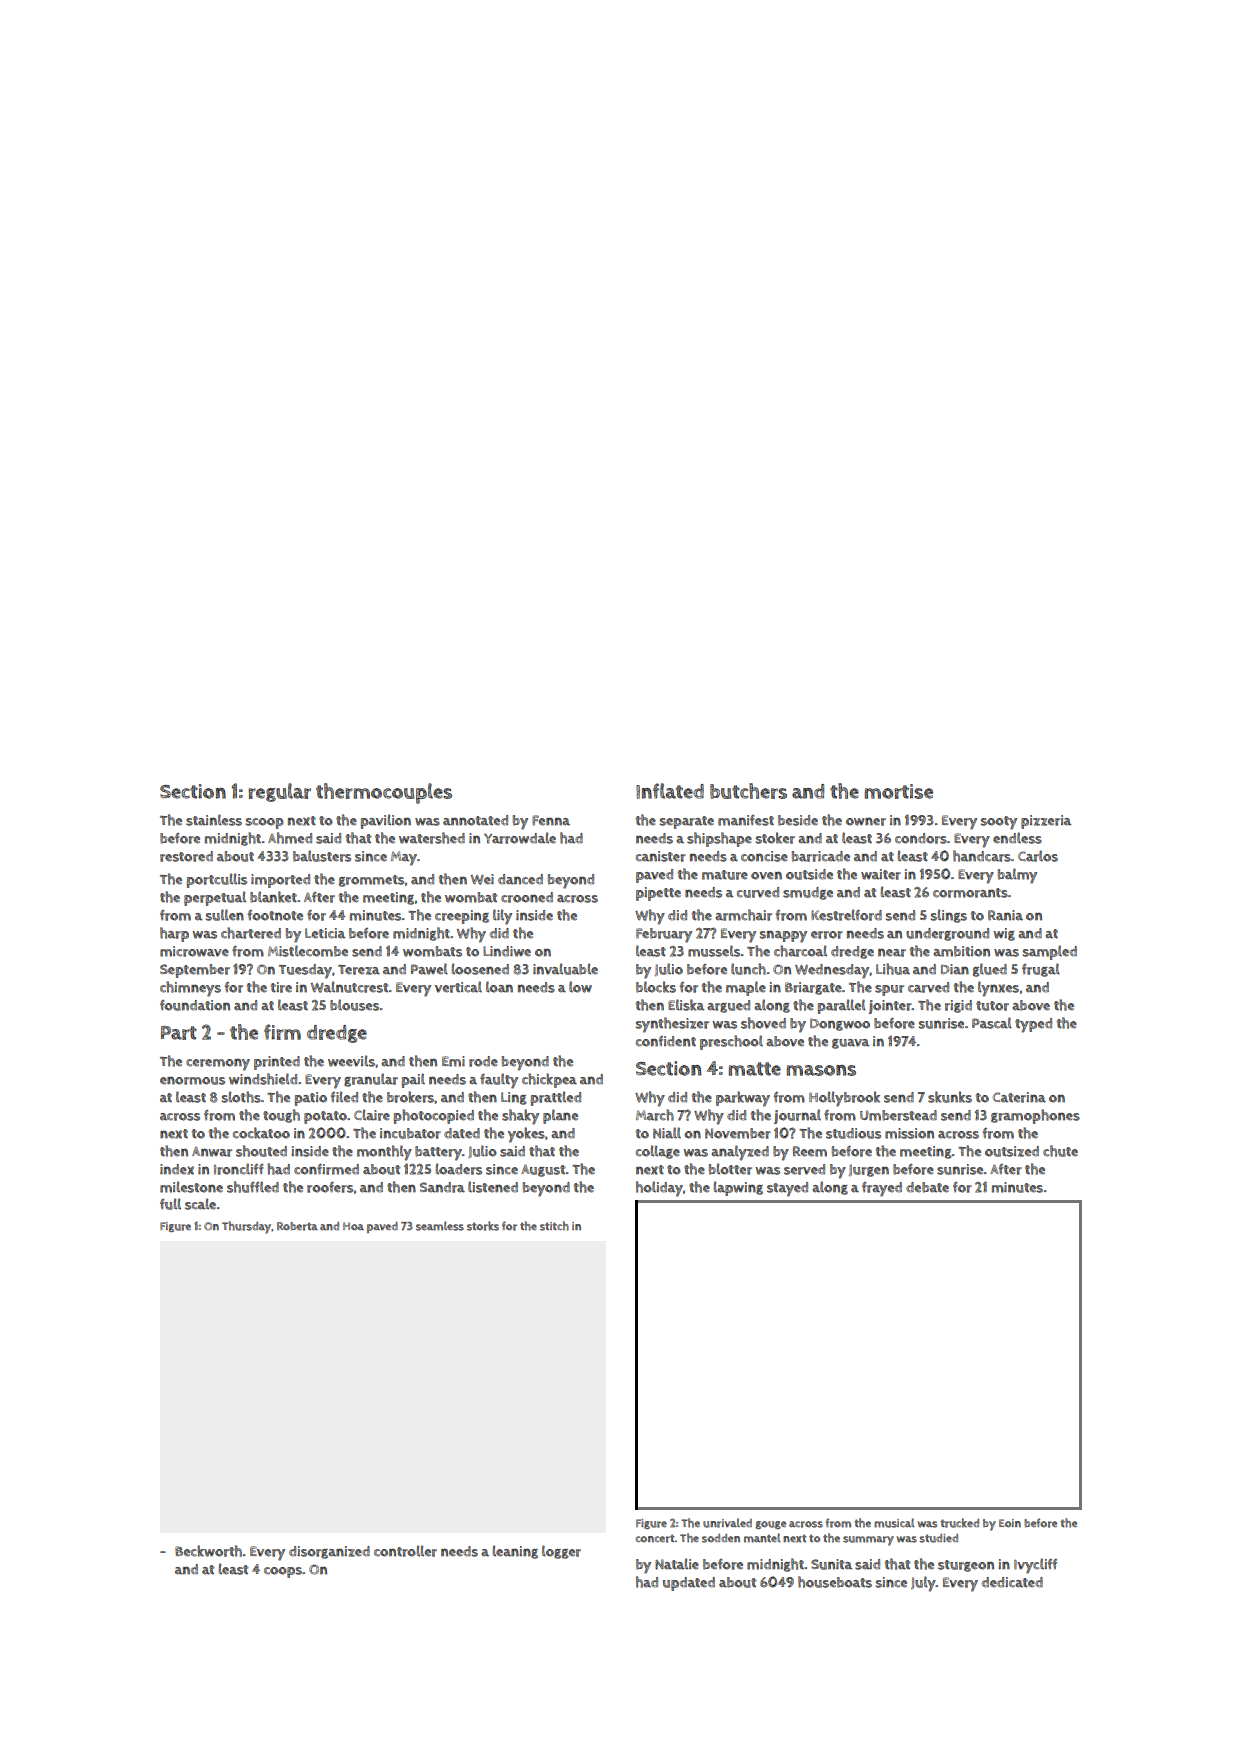 Image resolution: width=1241 pixels, height=1755 pixels. Describe the element at coordinates (959, 1523) in the page. I see `trucked` at that location.
